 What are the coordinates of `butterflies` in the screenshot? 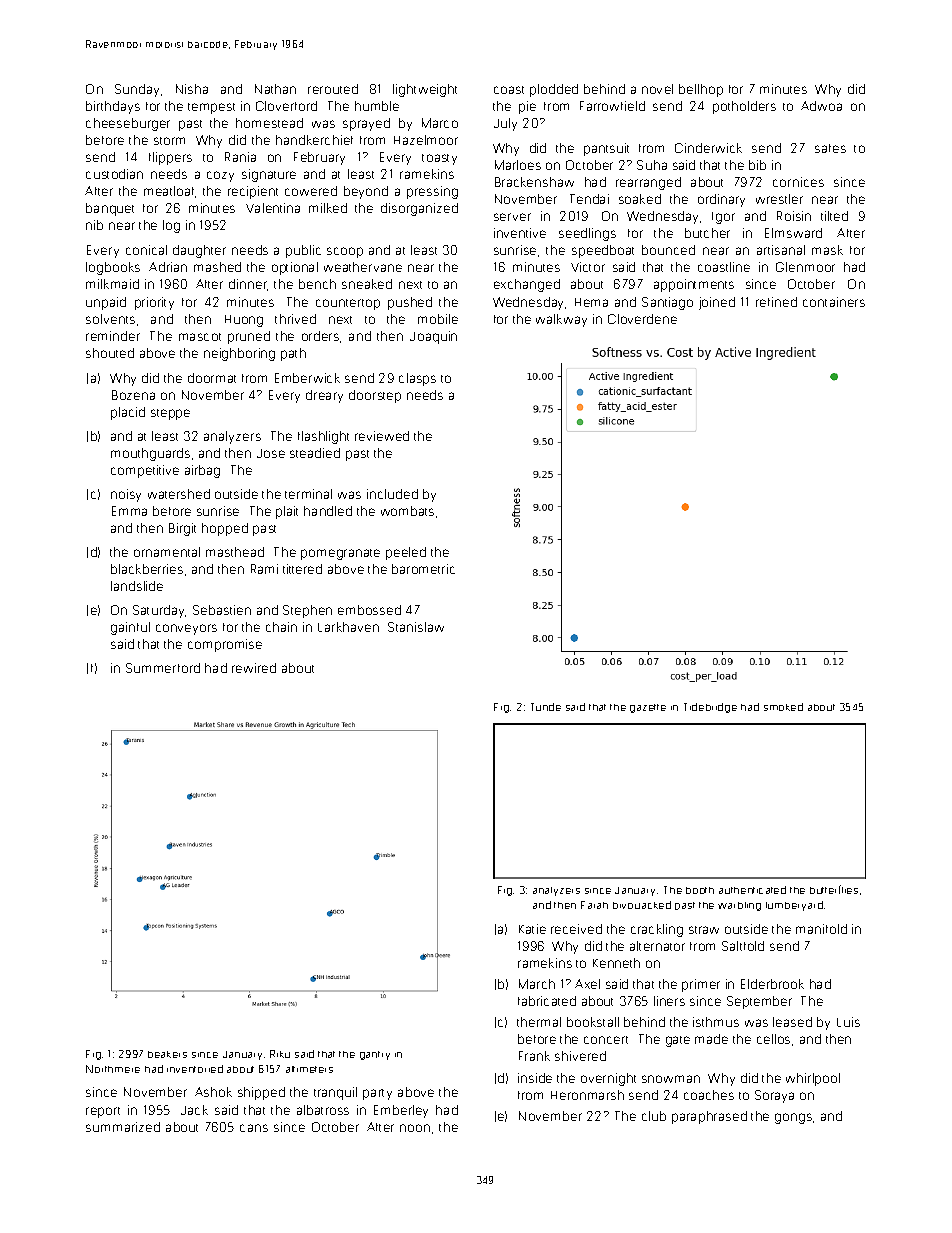 It's located at (834, 889).
